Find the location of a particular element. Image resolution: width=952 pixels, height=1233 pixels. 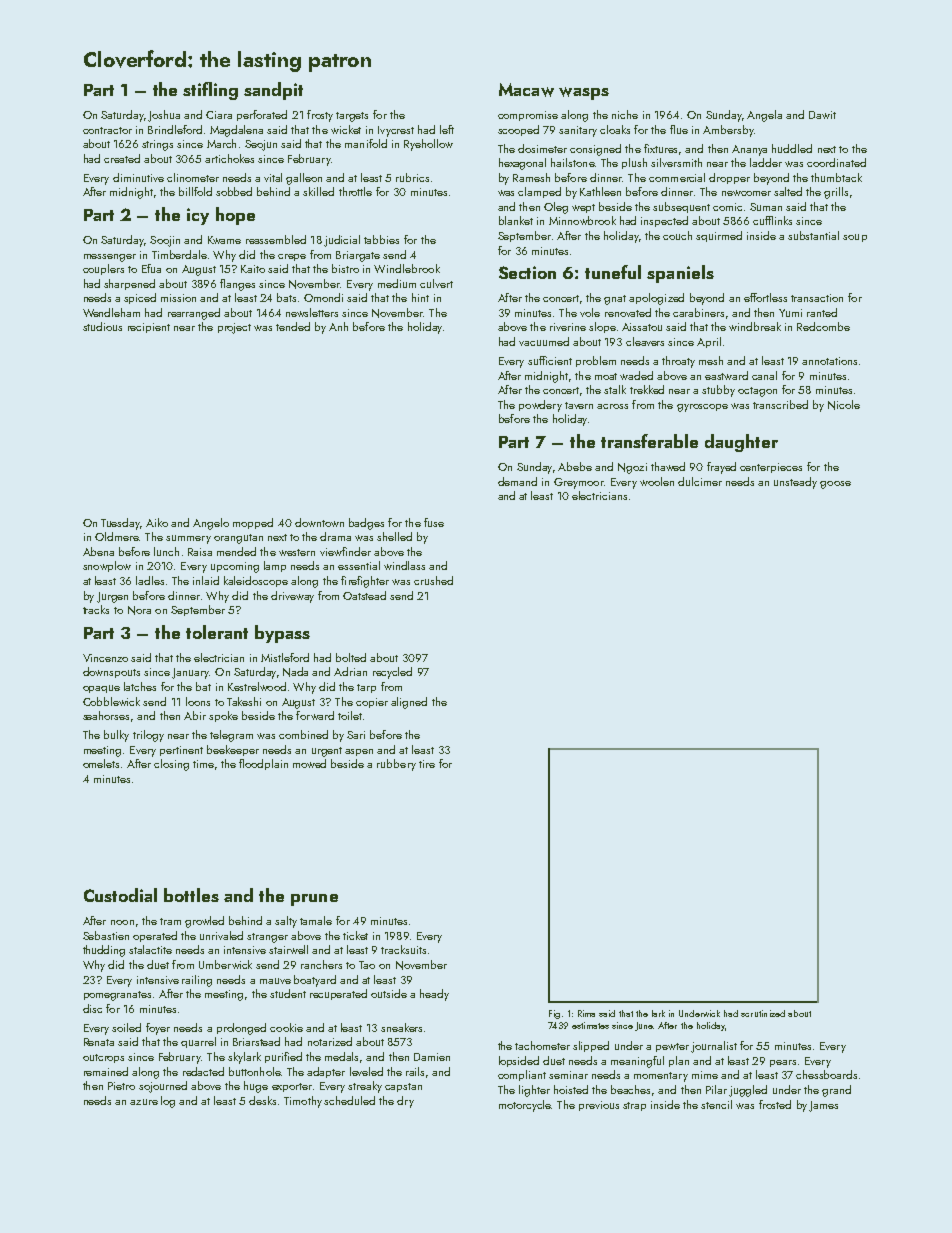

scrutinized is located at coordinates (763, 1013).
